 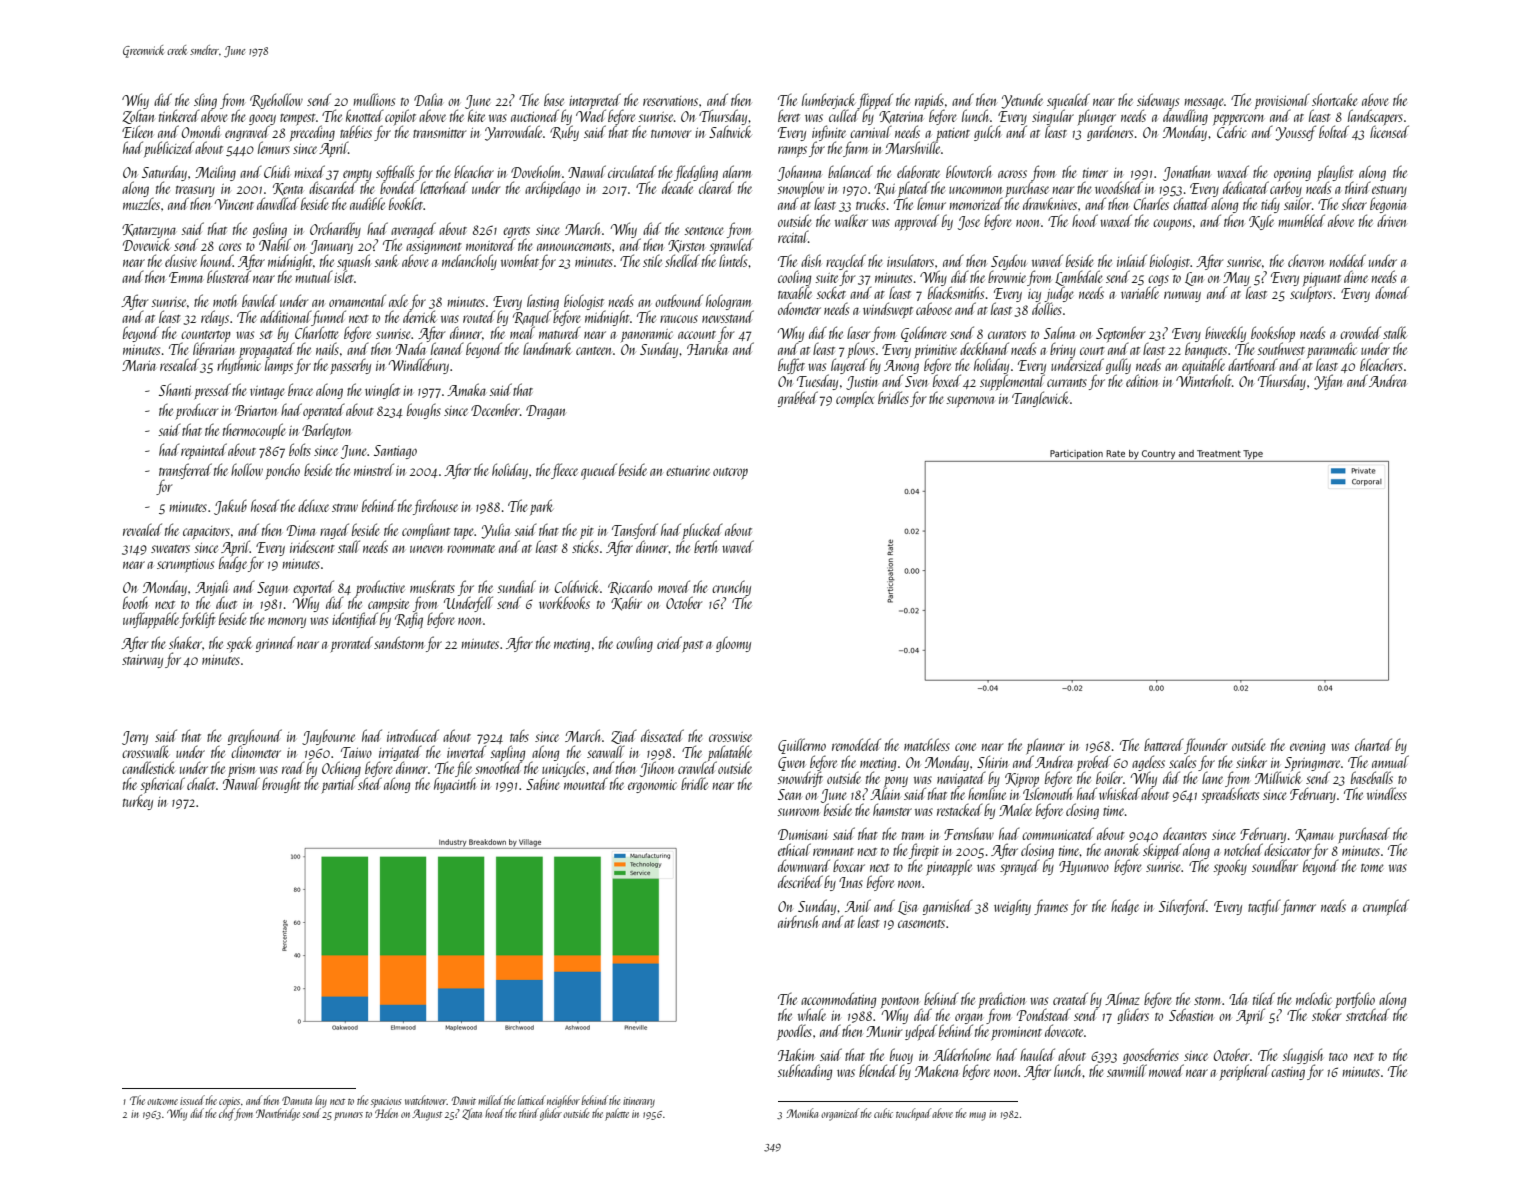 What do you see at coordinates (921, 924) in the screenshot?
I see `casements` at bounding box center [921, 924].
